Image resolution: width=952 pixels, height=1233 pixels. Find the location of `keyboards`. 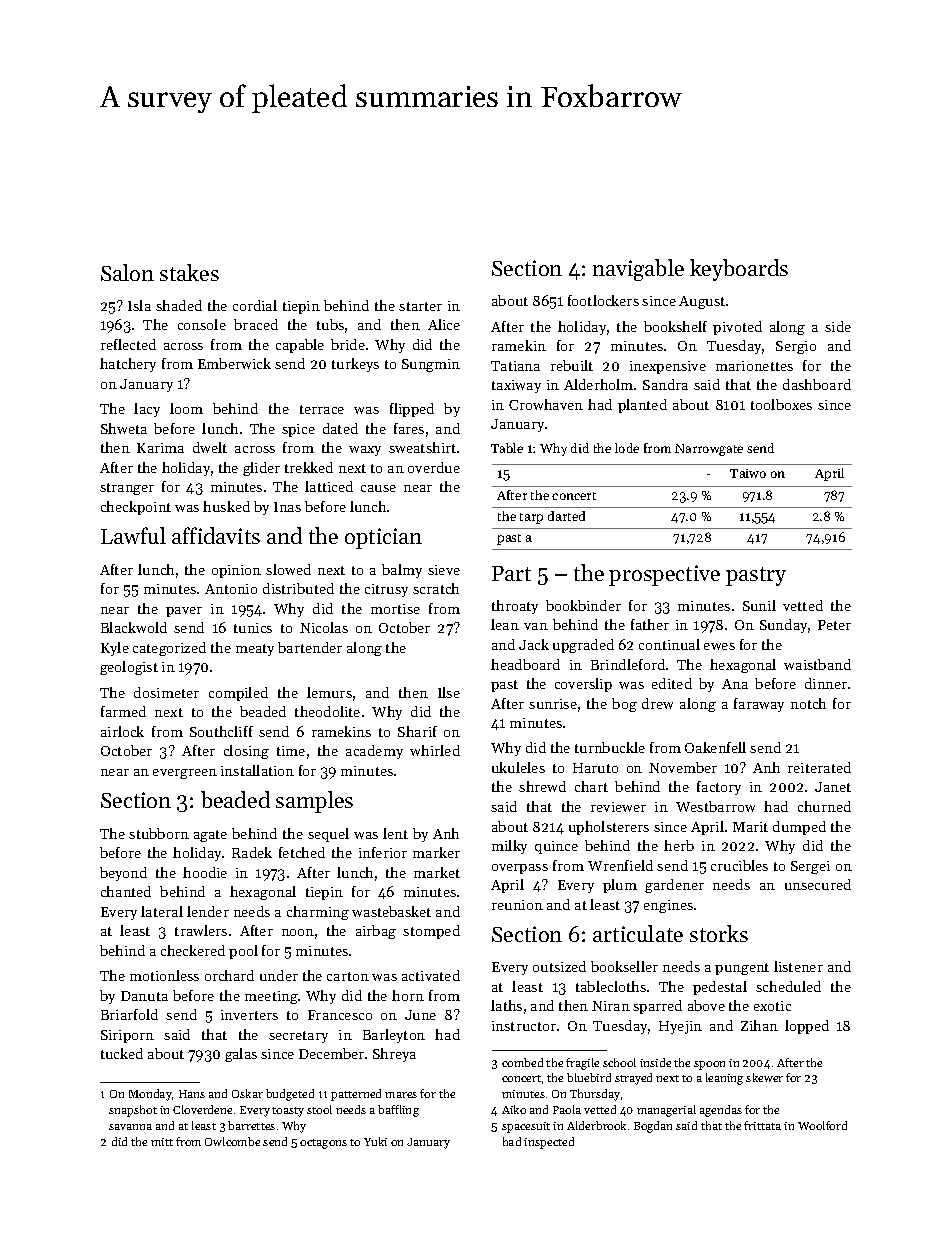

keyboards is located at coordinates (739, 270).
